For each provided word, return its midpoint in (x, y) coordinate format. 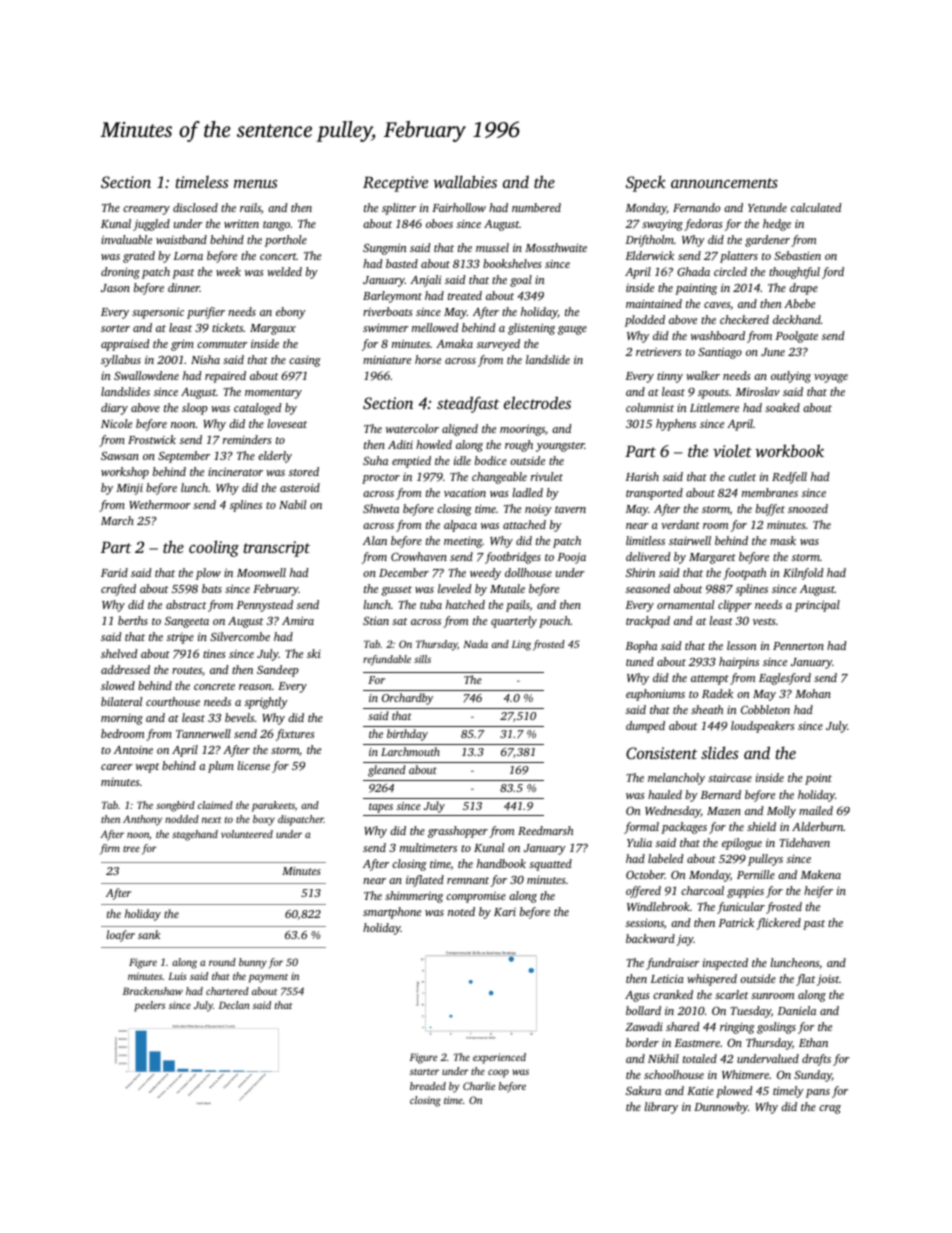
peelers (149, 1006)
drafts (816, 1060)
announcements (724, 183)
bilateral (121, 701)
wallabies (465, 181)
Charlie (479, 1086)
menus (255, 183)
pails (518, 606)
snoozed (808, 508)
